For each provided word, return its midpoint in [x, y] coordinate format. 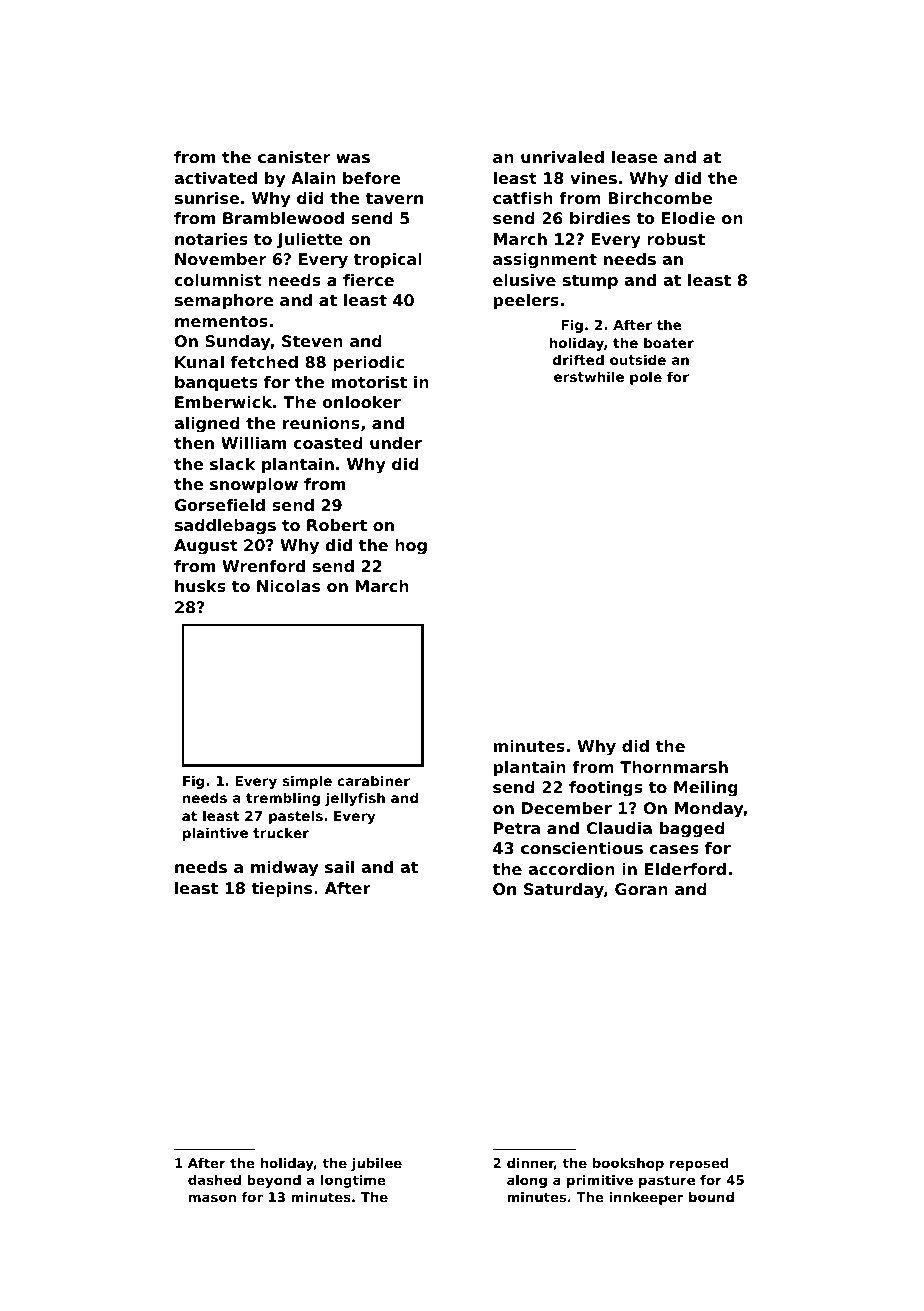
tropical [387, 261]
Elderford [685, 869]
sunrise [207, 198]
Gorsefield [220, 505]
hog [411, 547]
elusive [524, 280]
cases [674, 849]
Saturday [564, 891]
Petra [517, 828]
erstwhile [589, 376]
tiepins [281, 890]
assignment [545, 261]
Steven [312, 341]
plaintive [215, 834]
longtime [353, 1181]
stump [590, 282]
